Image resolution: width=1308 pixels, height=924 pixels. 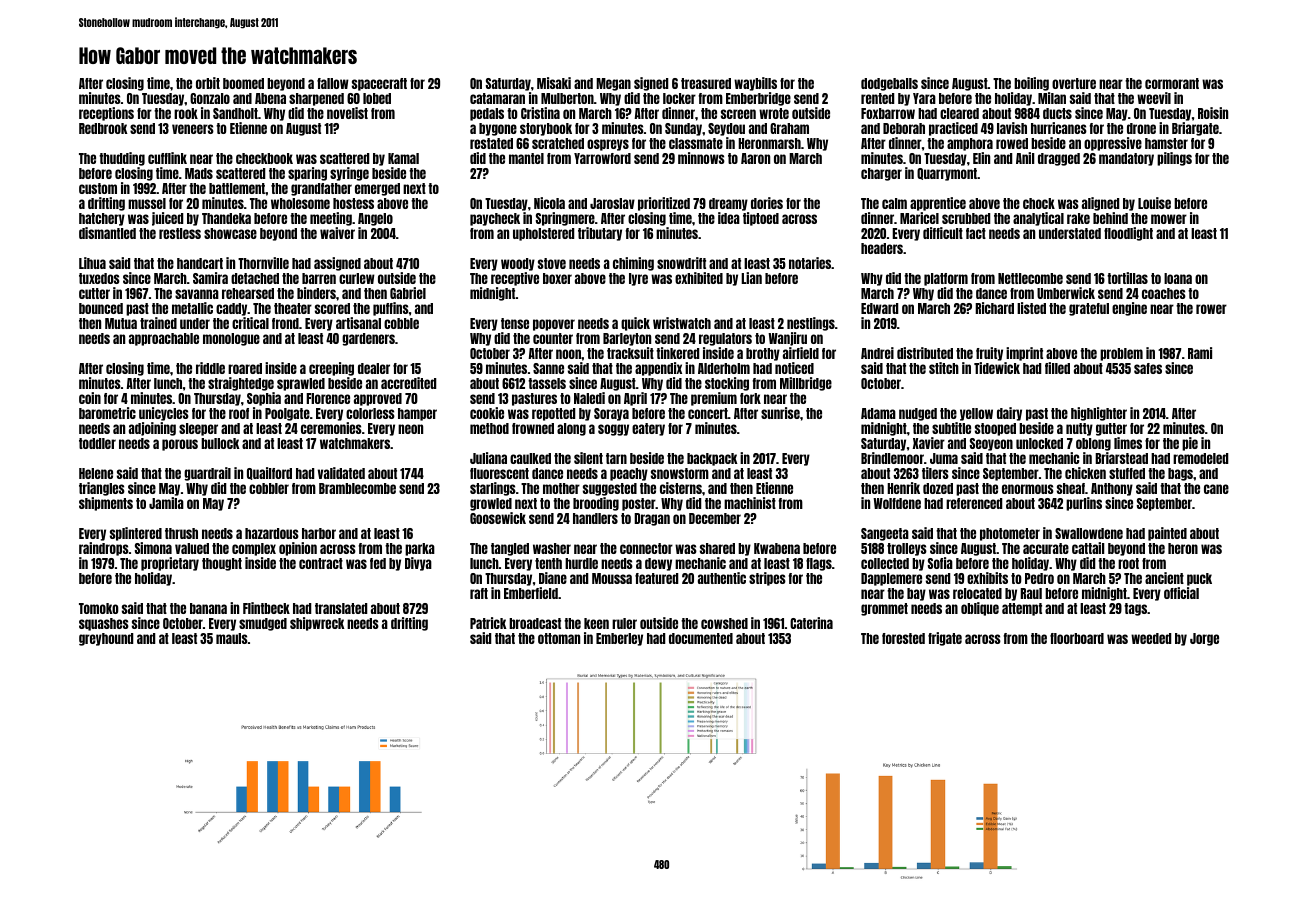 I want to click on contract, so click(x=321, y=563).
